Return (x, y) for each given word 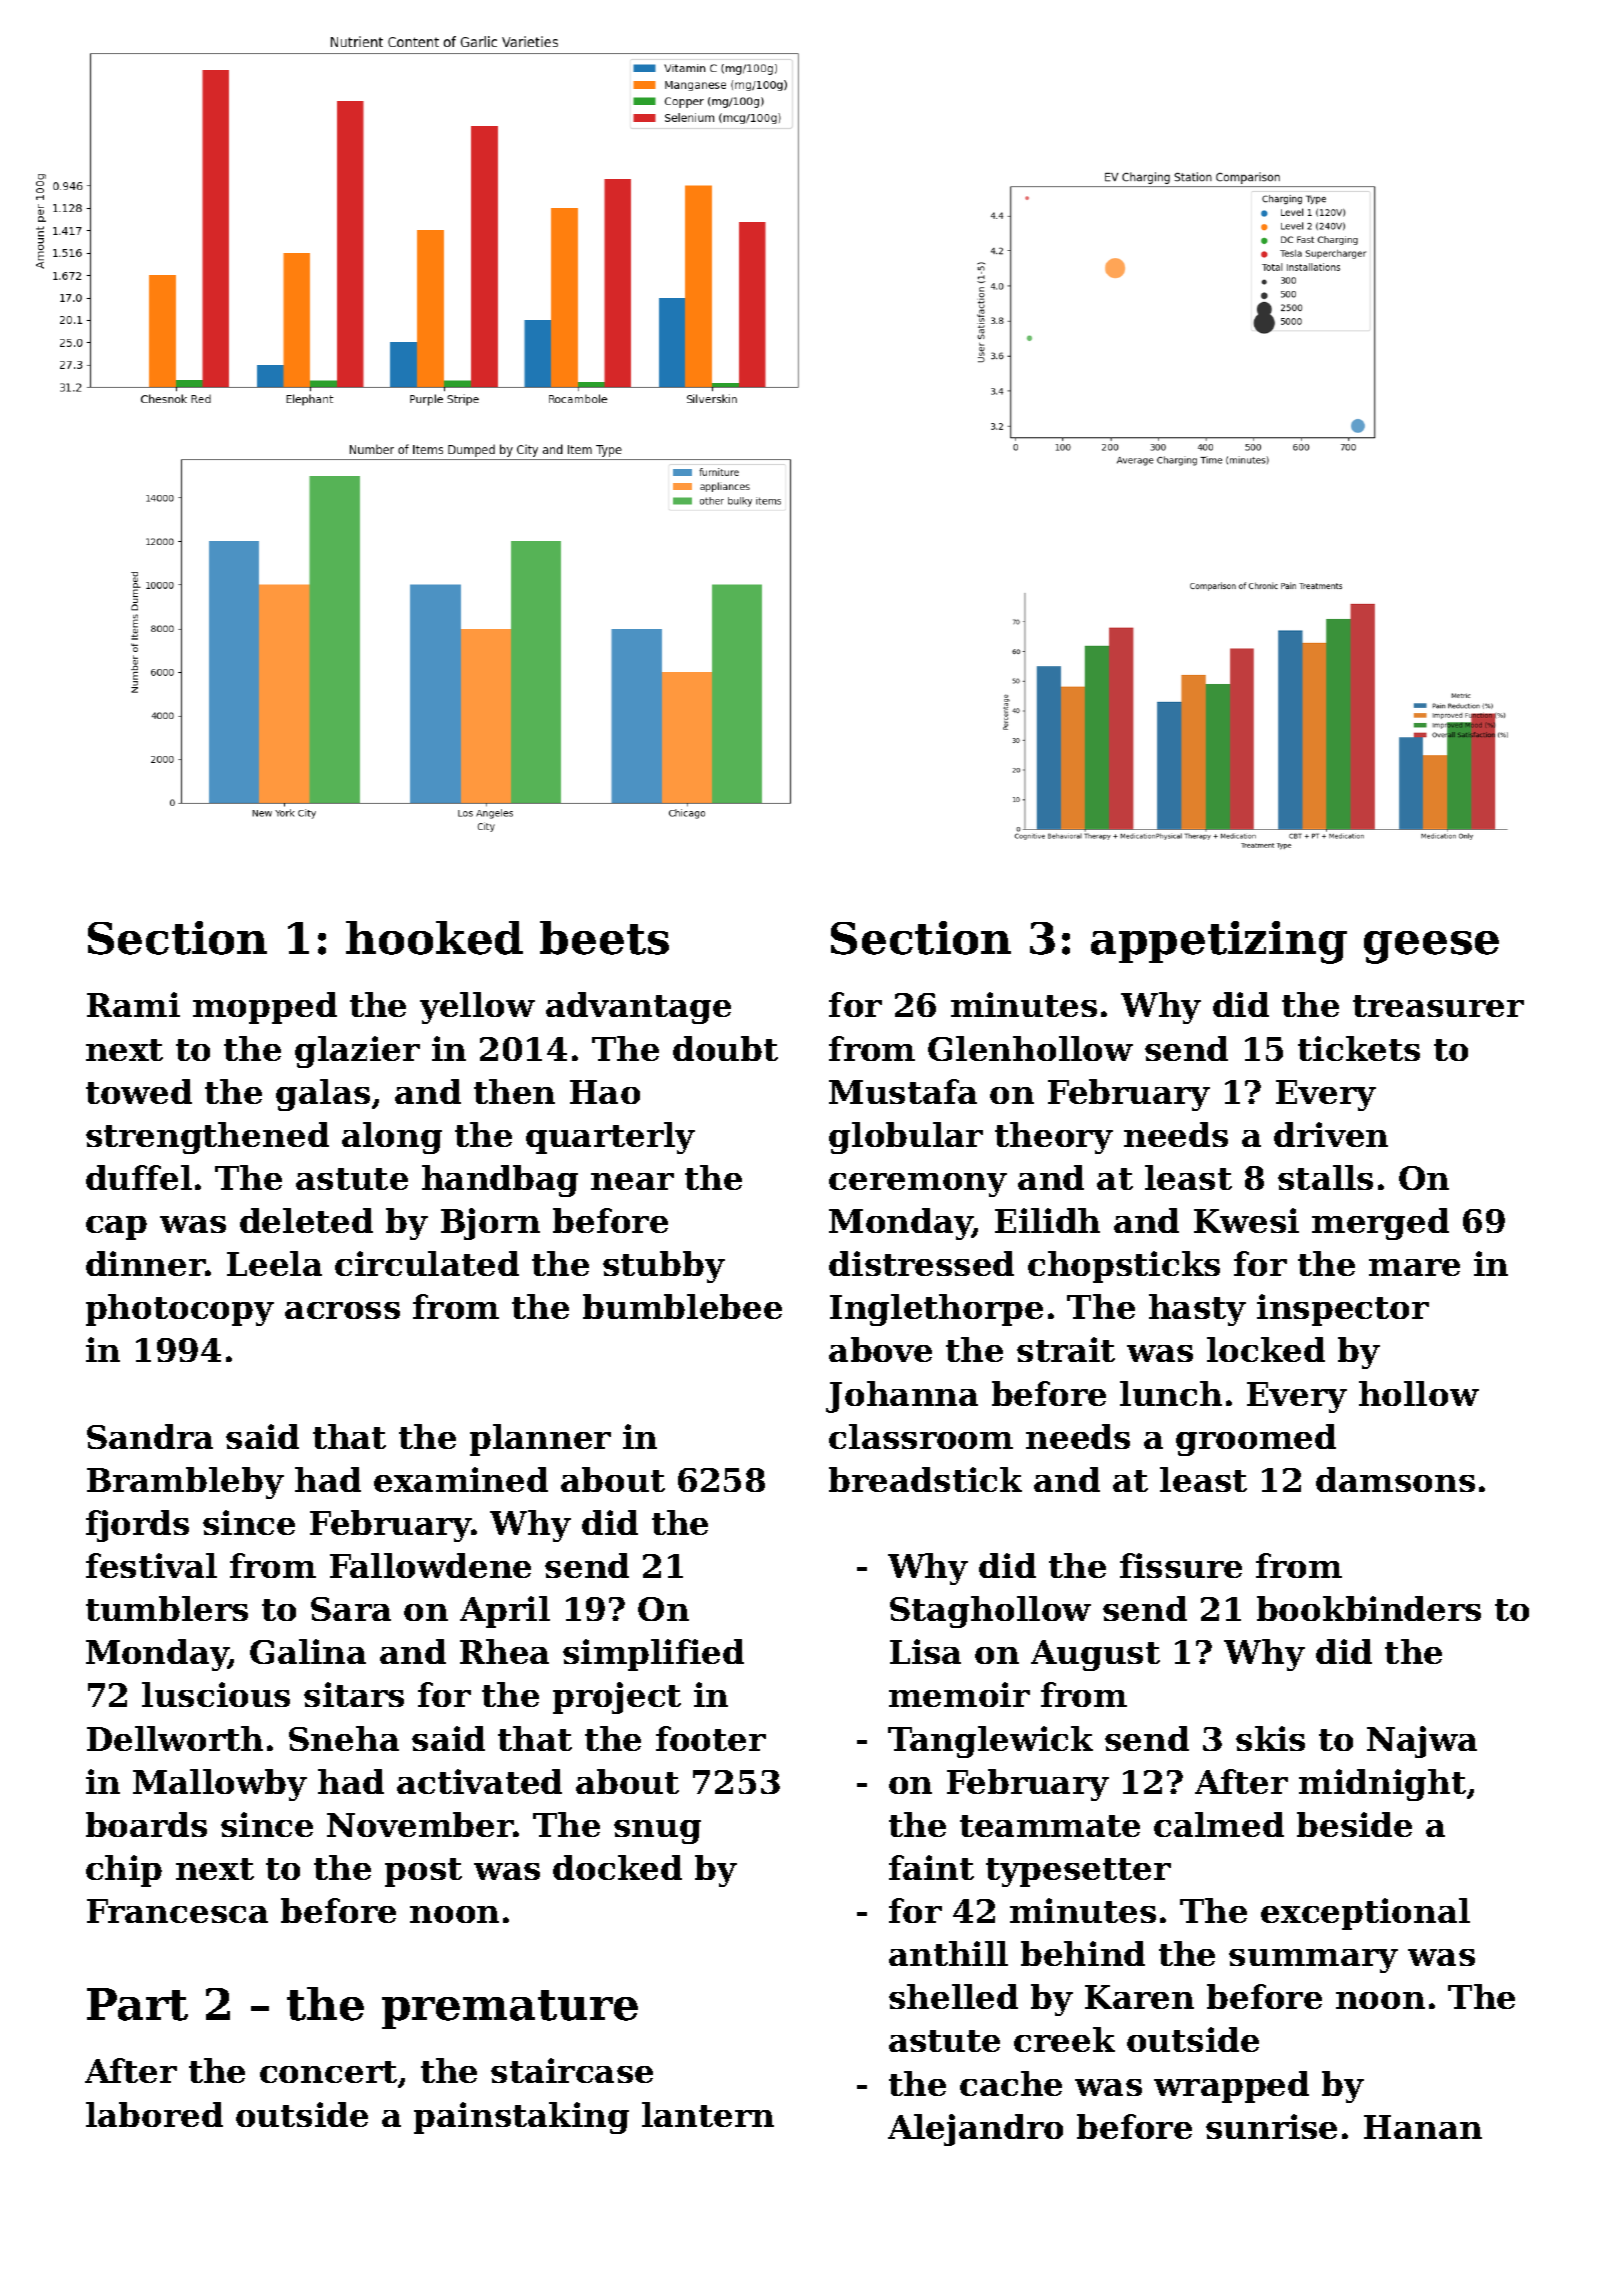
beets (604, 938)
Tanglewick (990, 1742)
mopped (265, 1008)
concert (328, 2072)
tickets (1359, 1048)
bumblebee (682, 1306)
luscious (216, 1694)
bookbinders (1369, 1608)
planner (540, 1440)
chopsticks (1124, 1267)
